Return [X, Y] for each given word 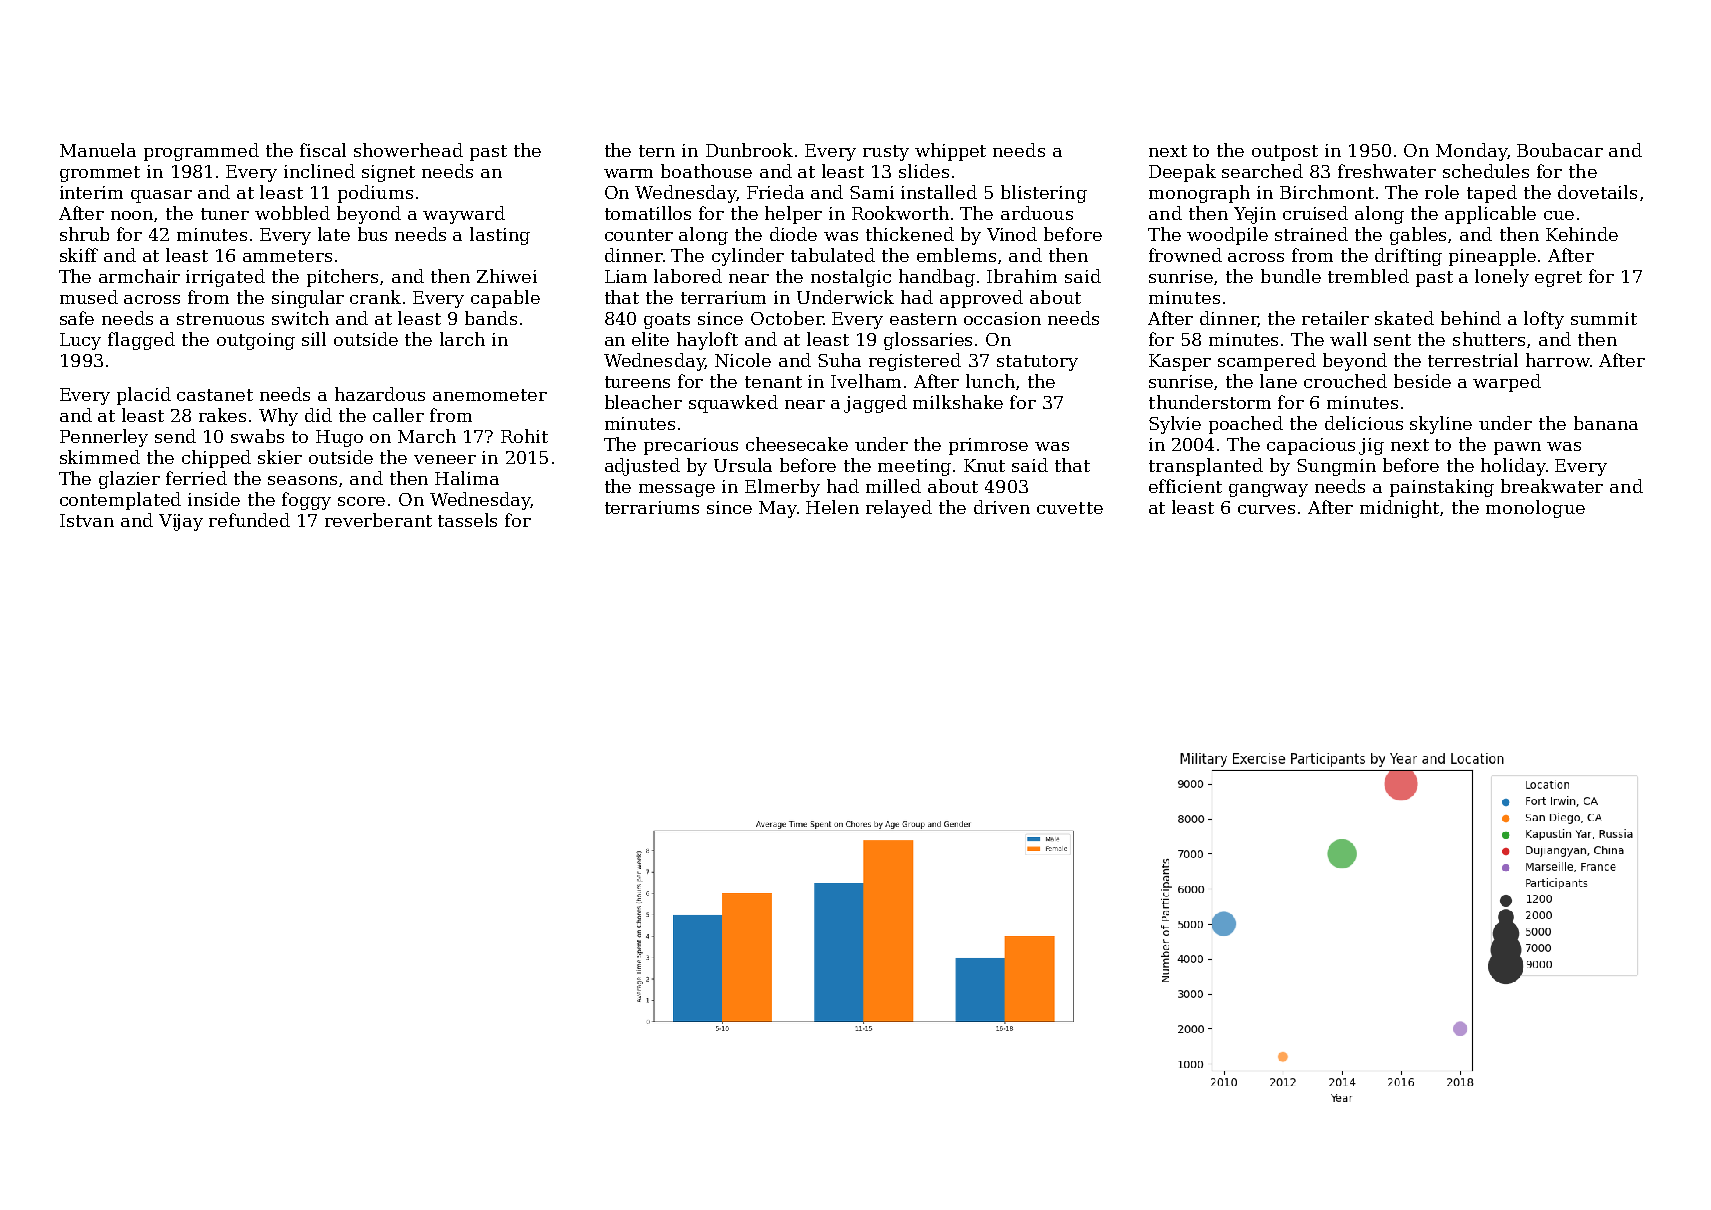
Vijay [181, 522]
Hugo [339, 438]
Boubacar [1560, 150]
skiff [79, 255]
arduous [1037, 213]
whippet [950, 152]
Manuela [98, 150]
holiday [1513, 467]
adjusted [642, 467]
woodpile [1227, 236]
